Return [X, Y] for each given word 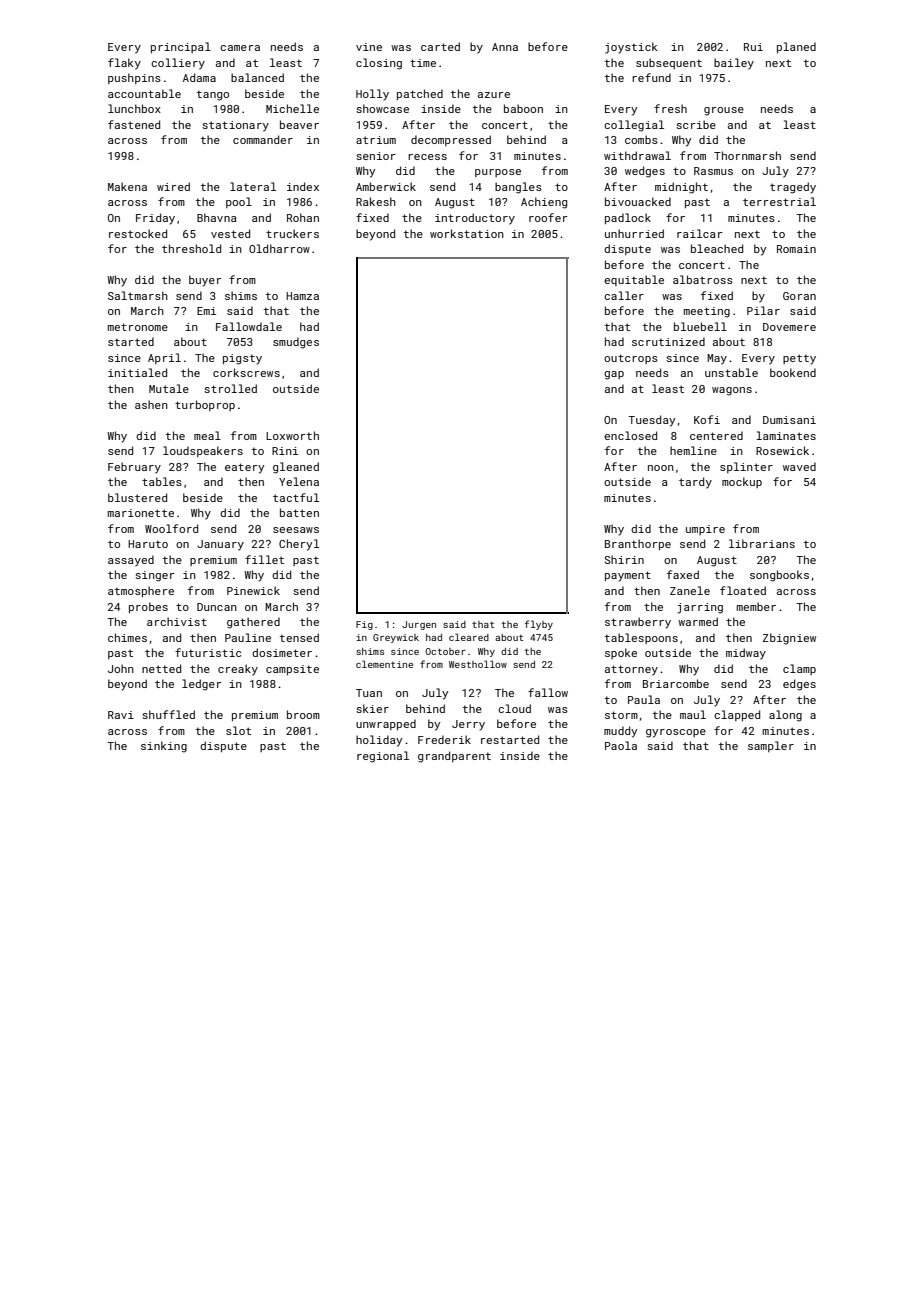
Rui [753, 47]
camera [240, 48]
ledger [202, 685]
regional [383, 757]
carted [440, 46]
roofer [548, 217]
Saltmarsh [138, 295]
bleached [717, 248]
